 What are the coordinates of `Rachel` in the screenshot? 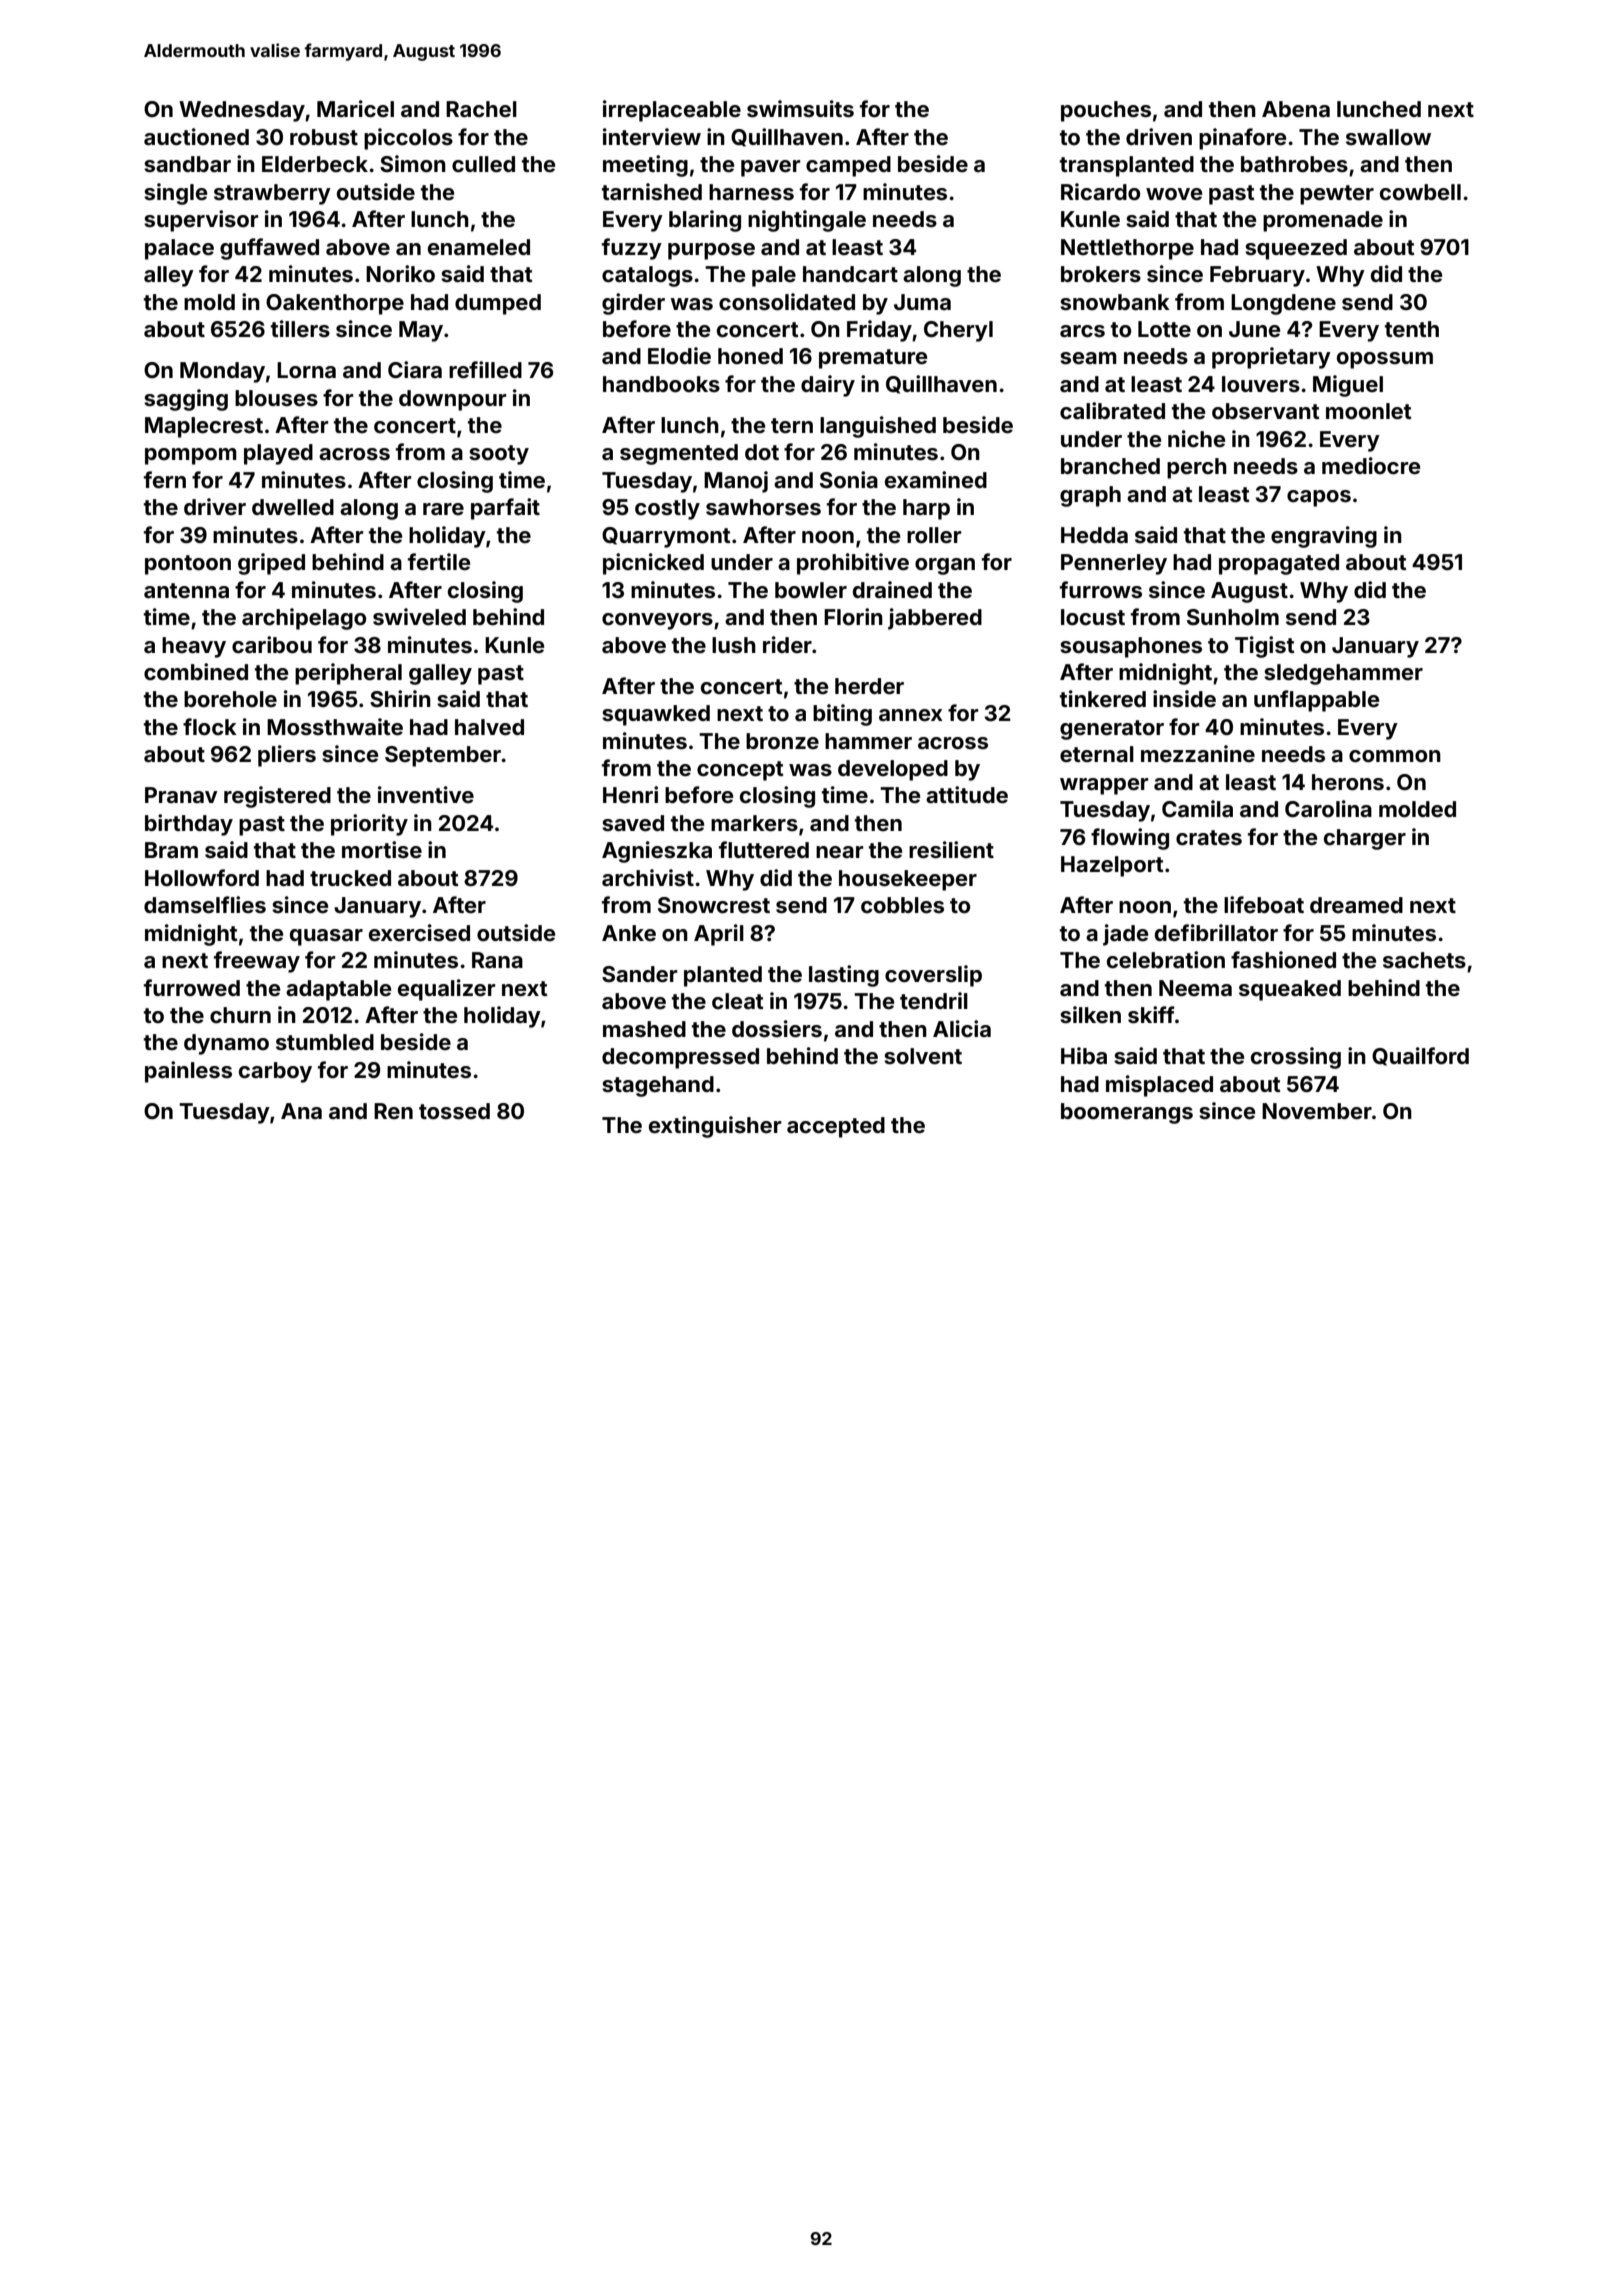 It's located at (481, 109).
